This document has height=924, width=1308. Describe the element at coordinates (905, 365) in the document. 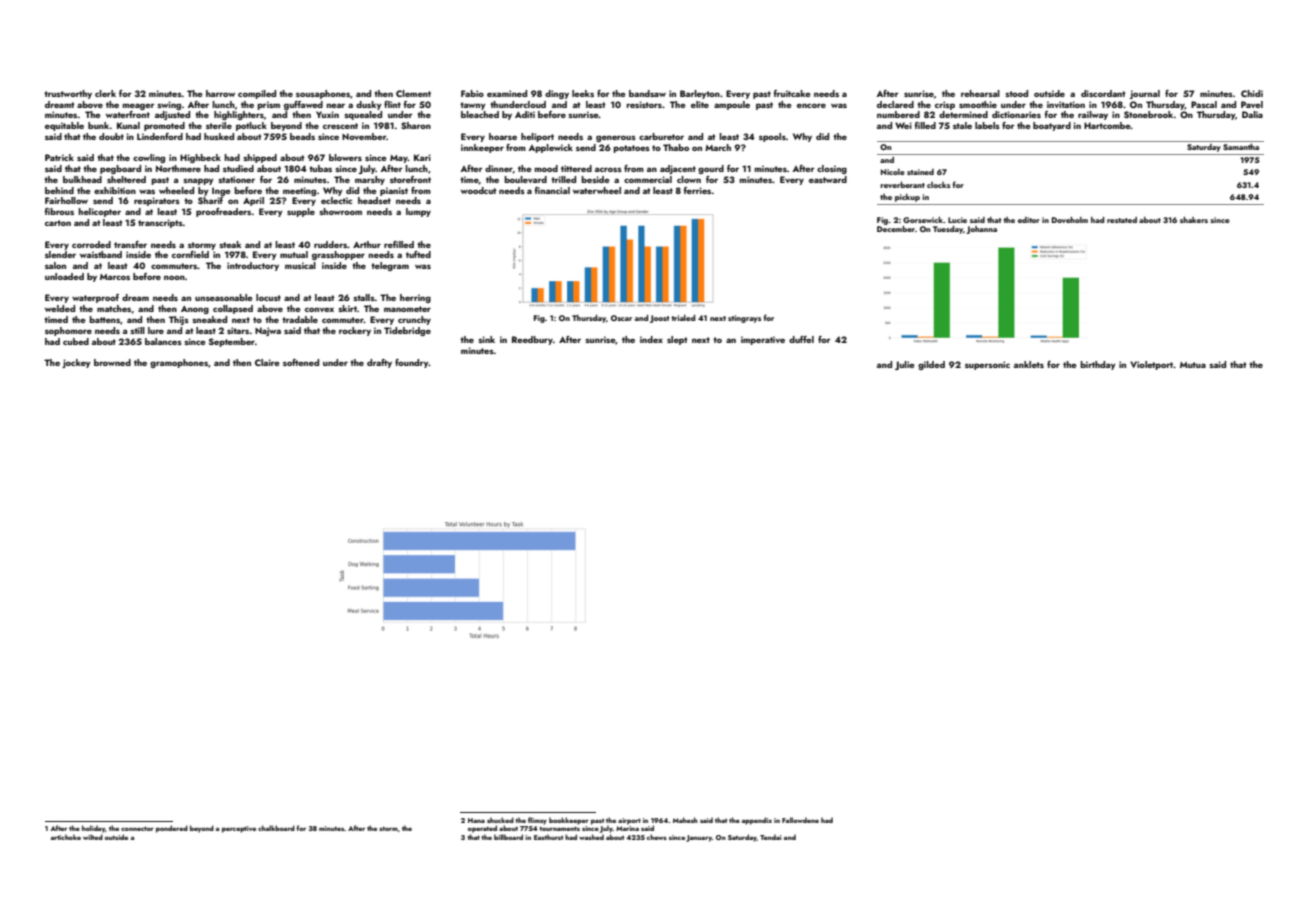

I see `Julie` at that location.
